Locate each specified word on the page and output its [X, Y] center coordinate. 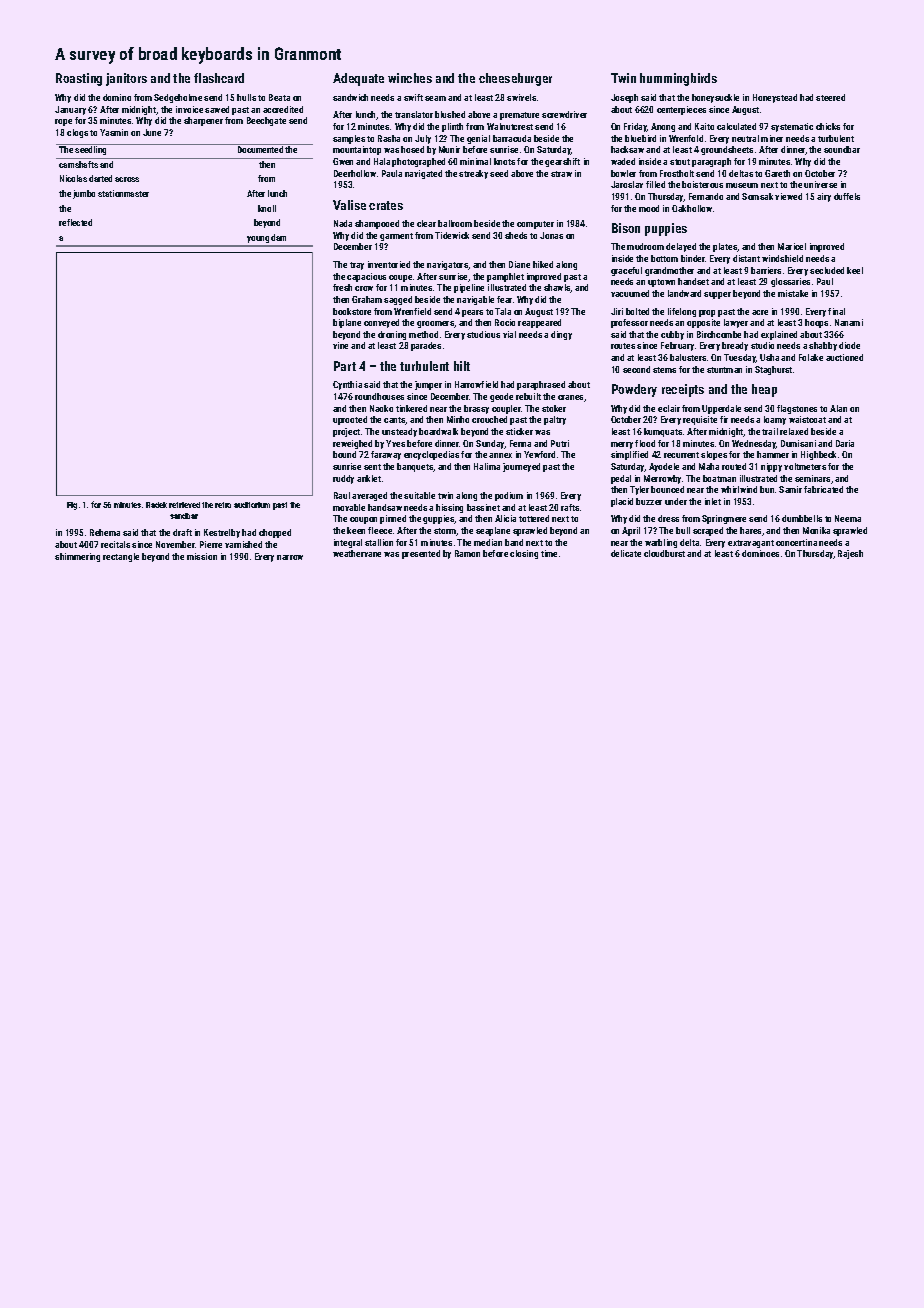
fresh [342, 287]
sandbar [184, 516]
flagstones [797, 409]
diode [849, 345]
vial [509, 334]
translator [414, 114]
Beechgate [266, 121]
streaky [473, 174]
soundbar [842, 149]
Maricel [792, 246]
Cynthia [347, 385]
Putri [560, 443]
